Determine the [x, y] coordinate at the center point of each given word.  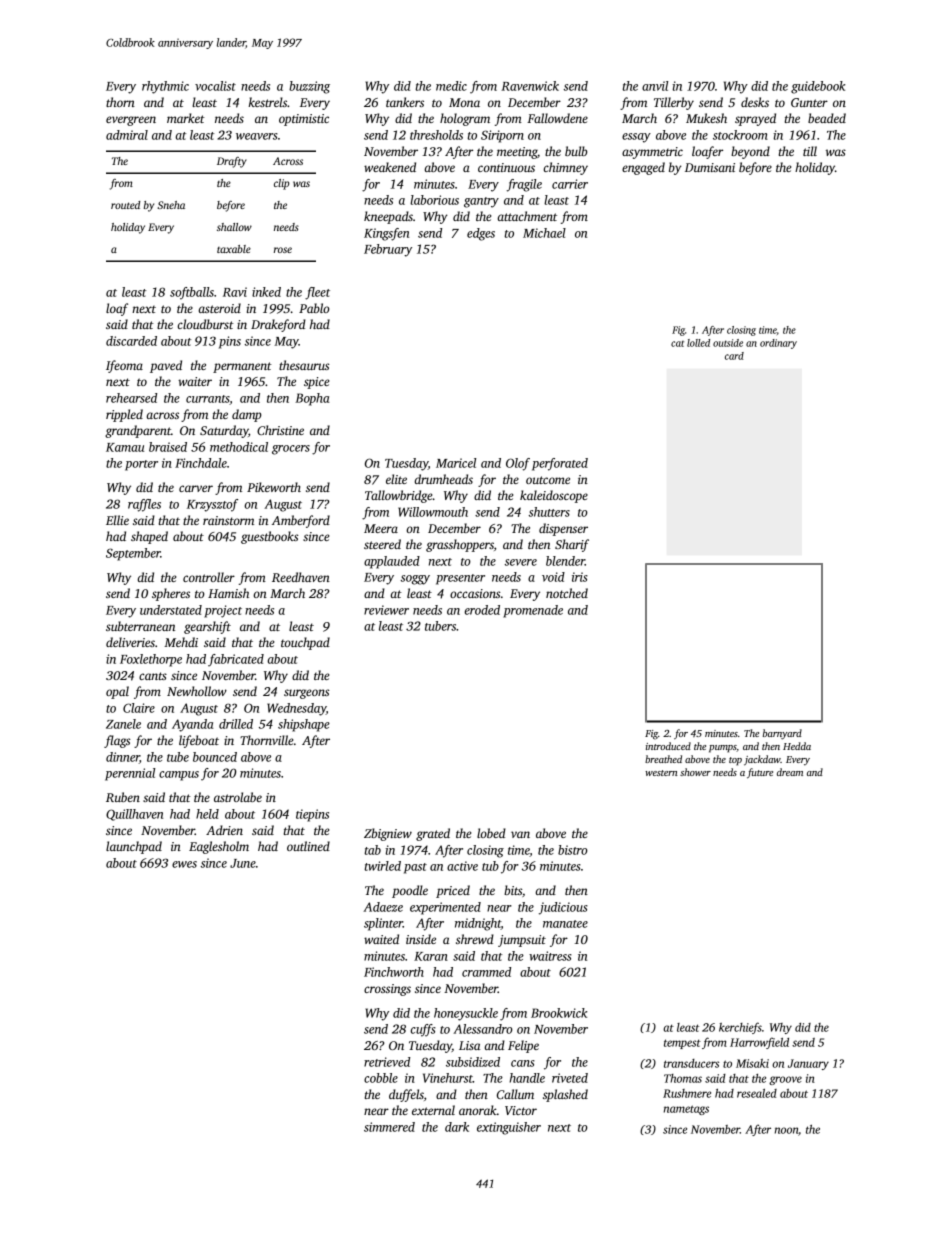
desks [755, 102]
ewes [184, 864]
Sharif [572, 545]
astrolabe [238, 797]
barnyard [782, 734]
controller [209, 577]
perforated [560, 464]
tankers [405, 102]
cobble [381, 1078]
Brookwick [559, 1013]
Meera [381, 528]
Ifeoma [124, 366]
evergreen [131, 121]
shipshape [304, 725]
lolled [698, 343]
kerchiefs [740, 1028]
